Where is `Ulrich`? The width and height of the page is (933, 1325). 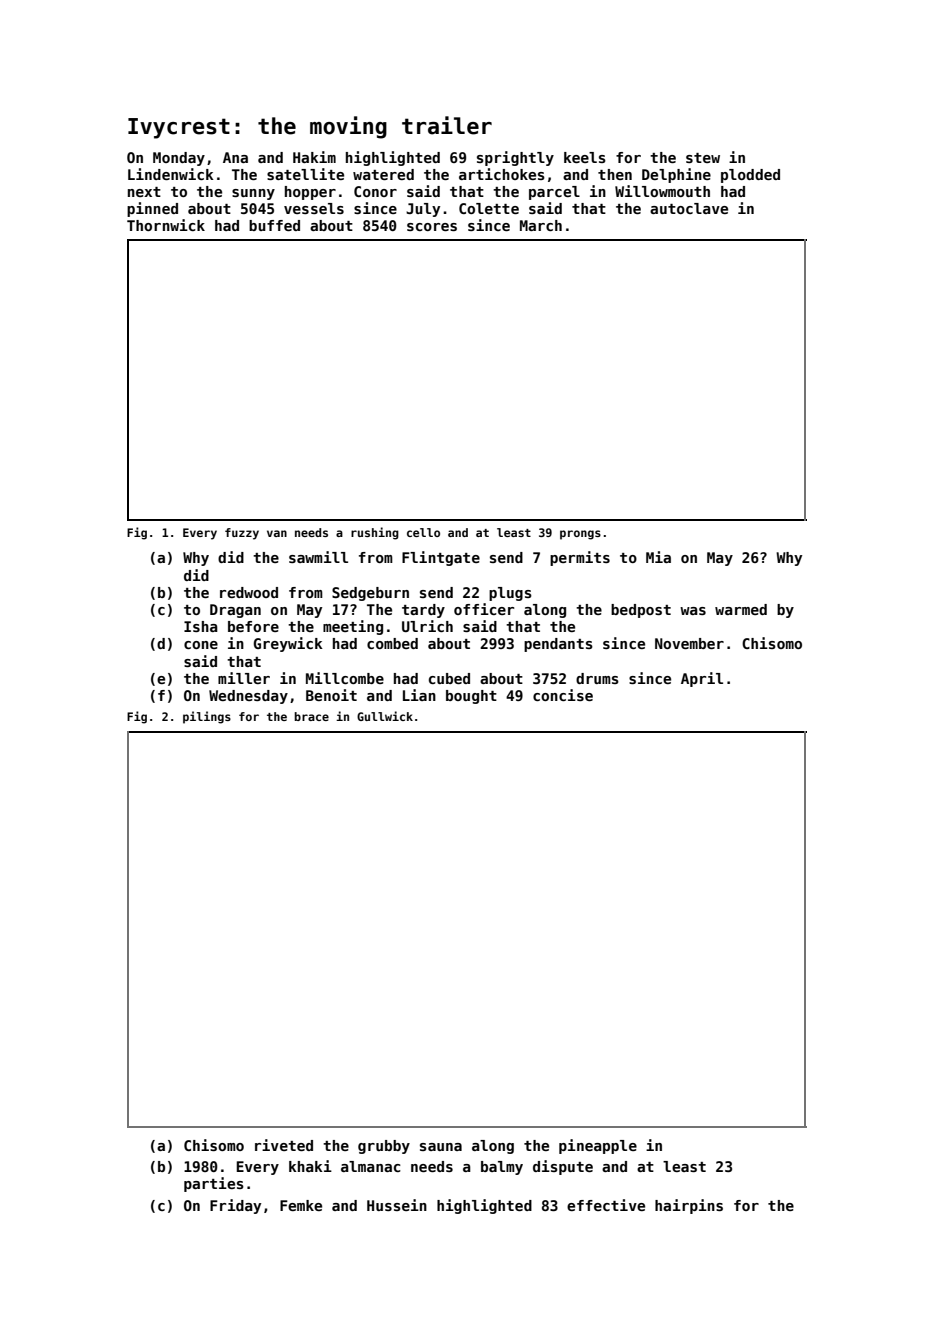
Ulrich is located at coordinates (427, 626).
